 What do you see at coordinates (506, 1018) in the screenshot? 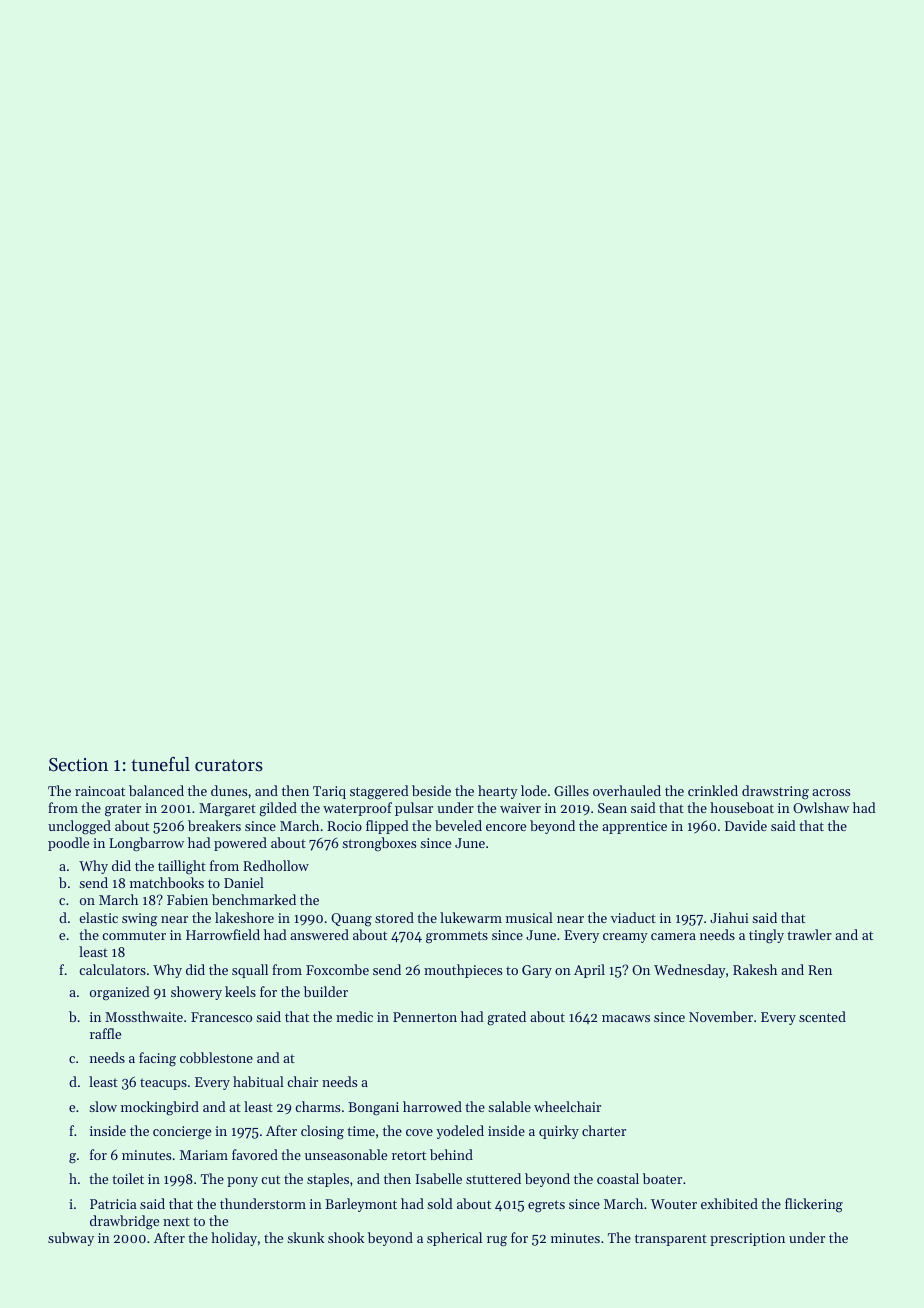
I see `grated` at bounding box center [506, 1018].
